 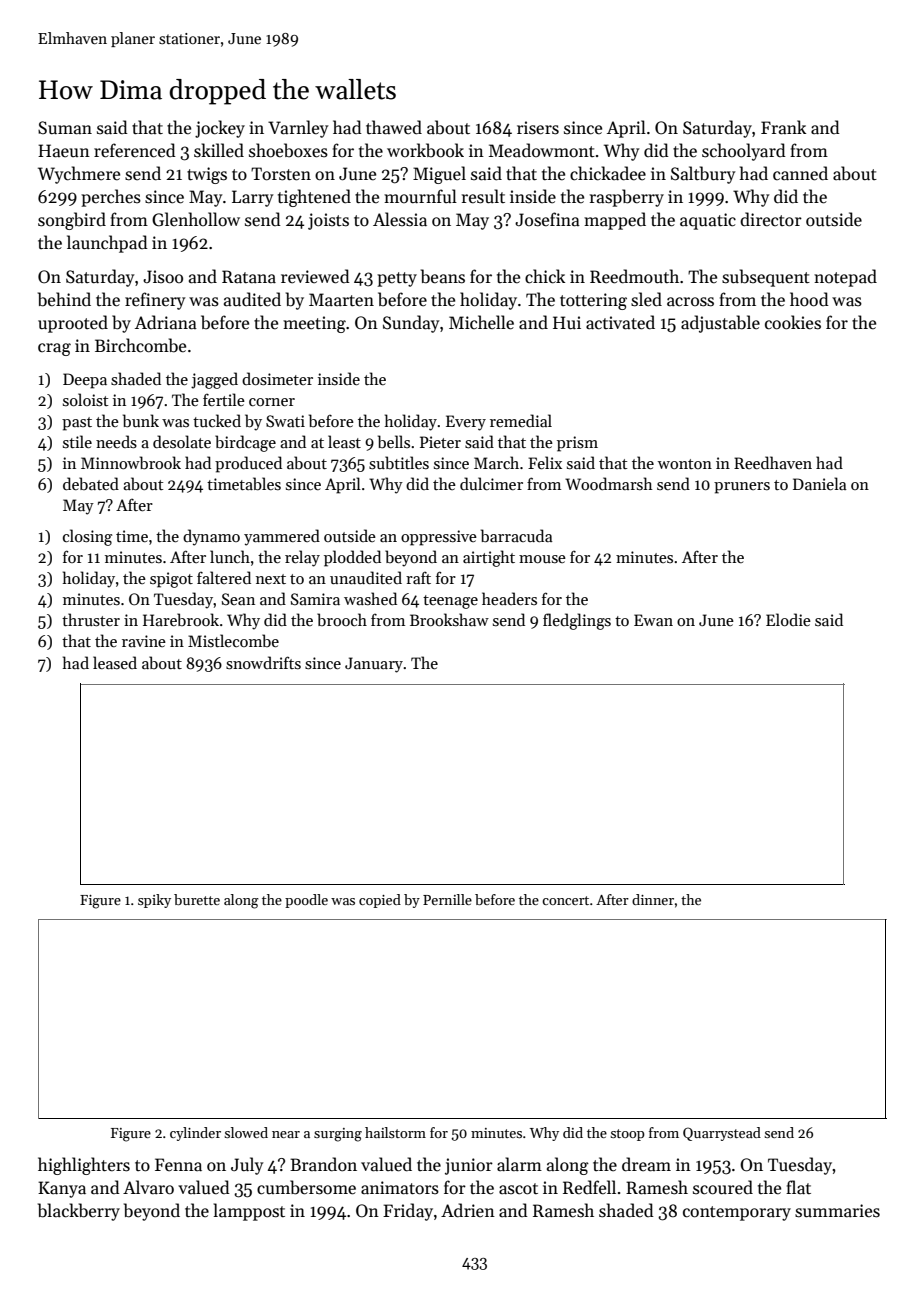 What do you see at coordinates (766, 278) in the screenshot?
I see `subsequent` at bounding box center [766, 278].
